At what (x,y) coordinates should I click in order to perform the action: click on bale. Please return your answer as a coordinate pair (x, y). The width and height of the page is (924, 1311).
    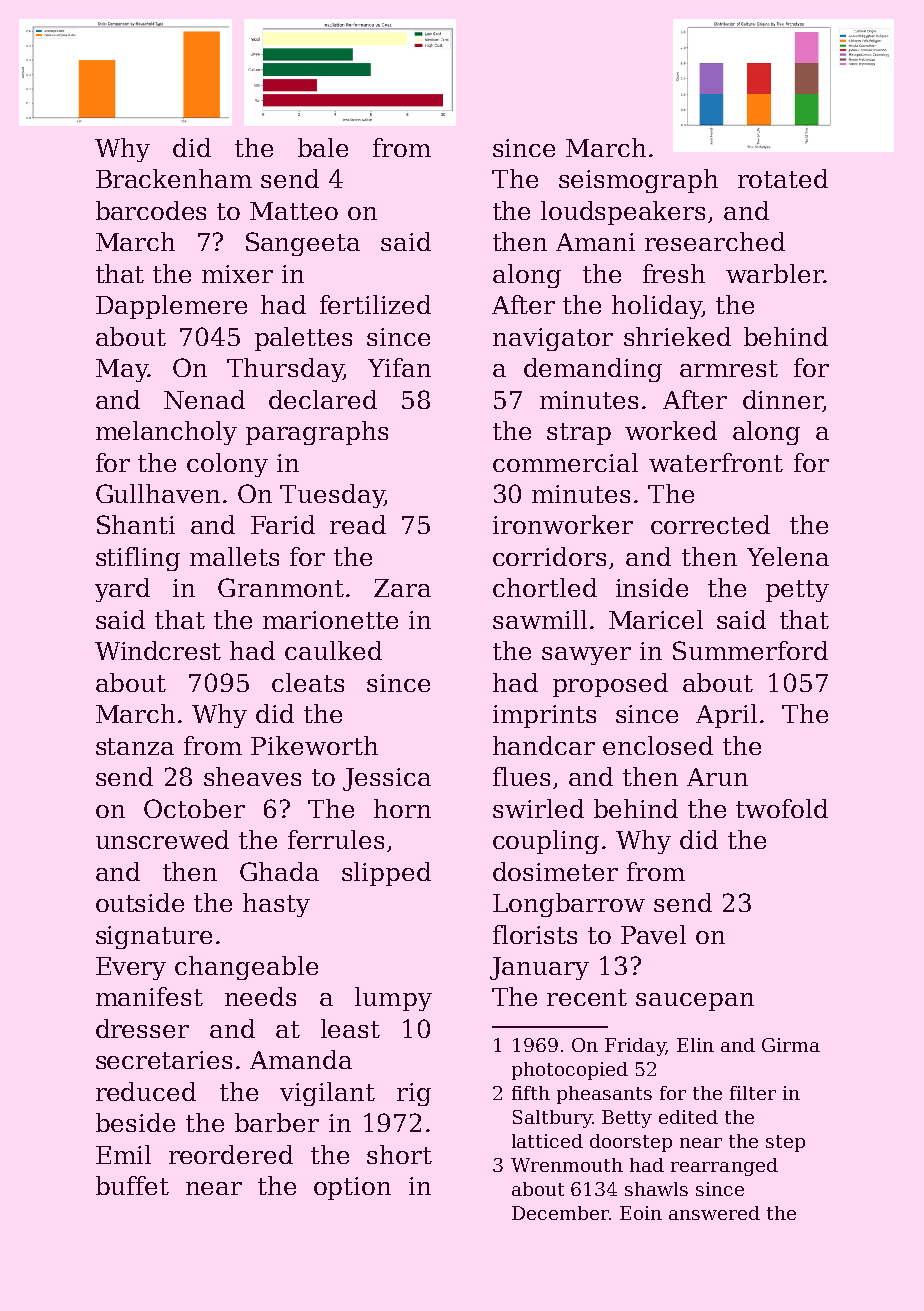
    Looking at the image, I should click on (323, 147).
